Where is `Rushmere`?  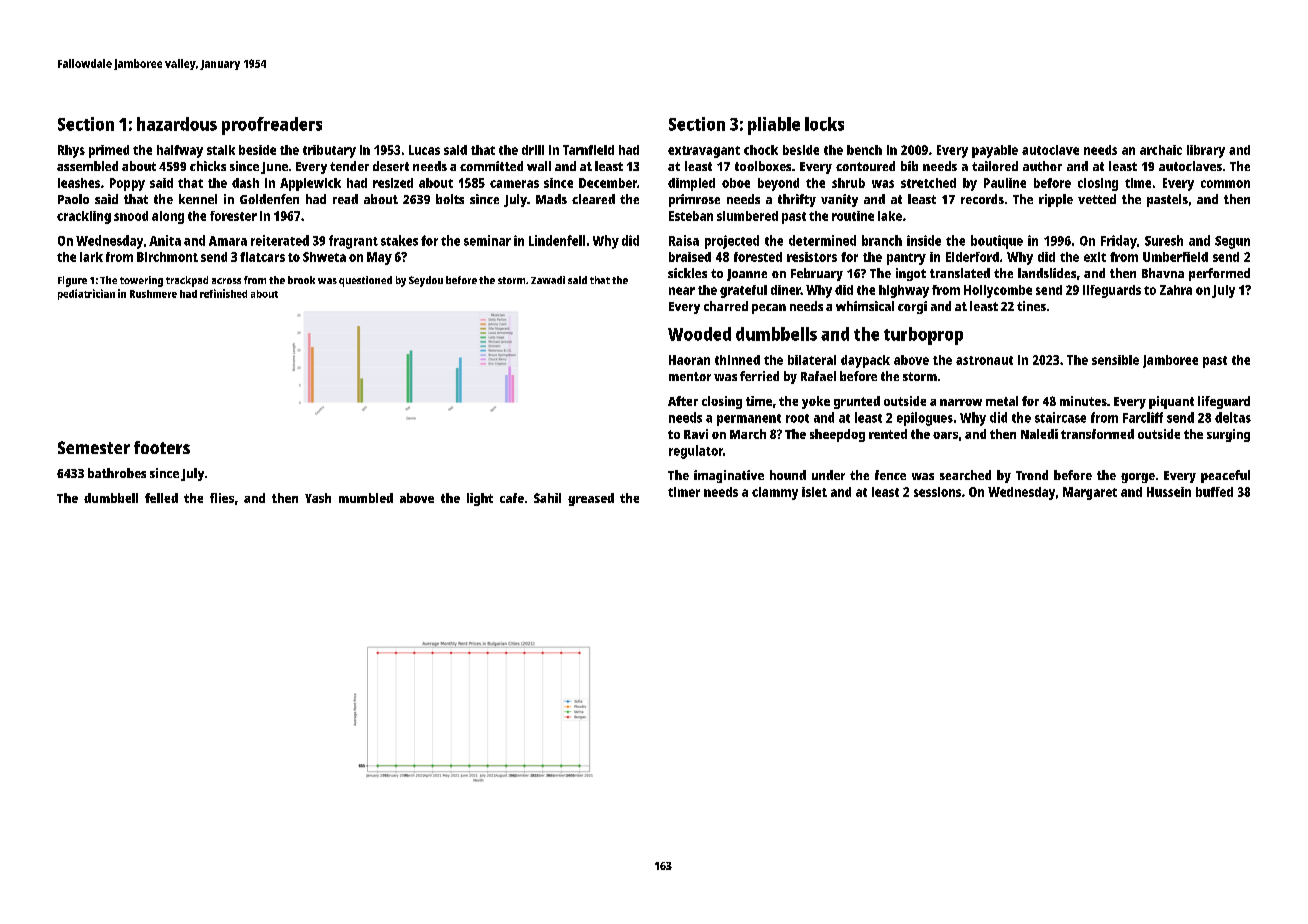 Rushmere is located at coordinates (153, 294).
